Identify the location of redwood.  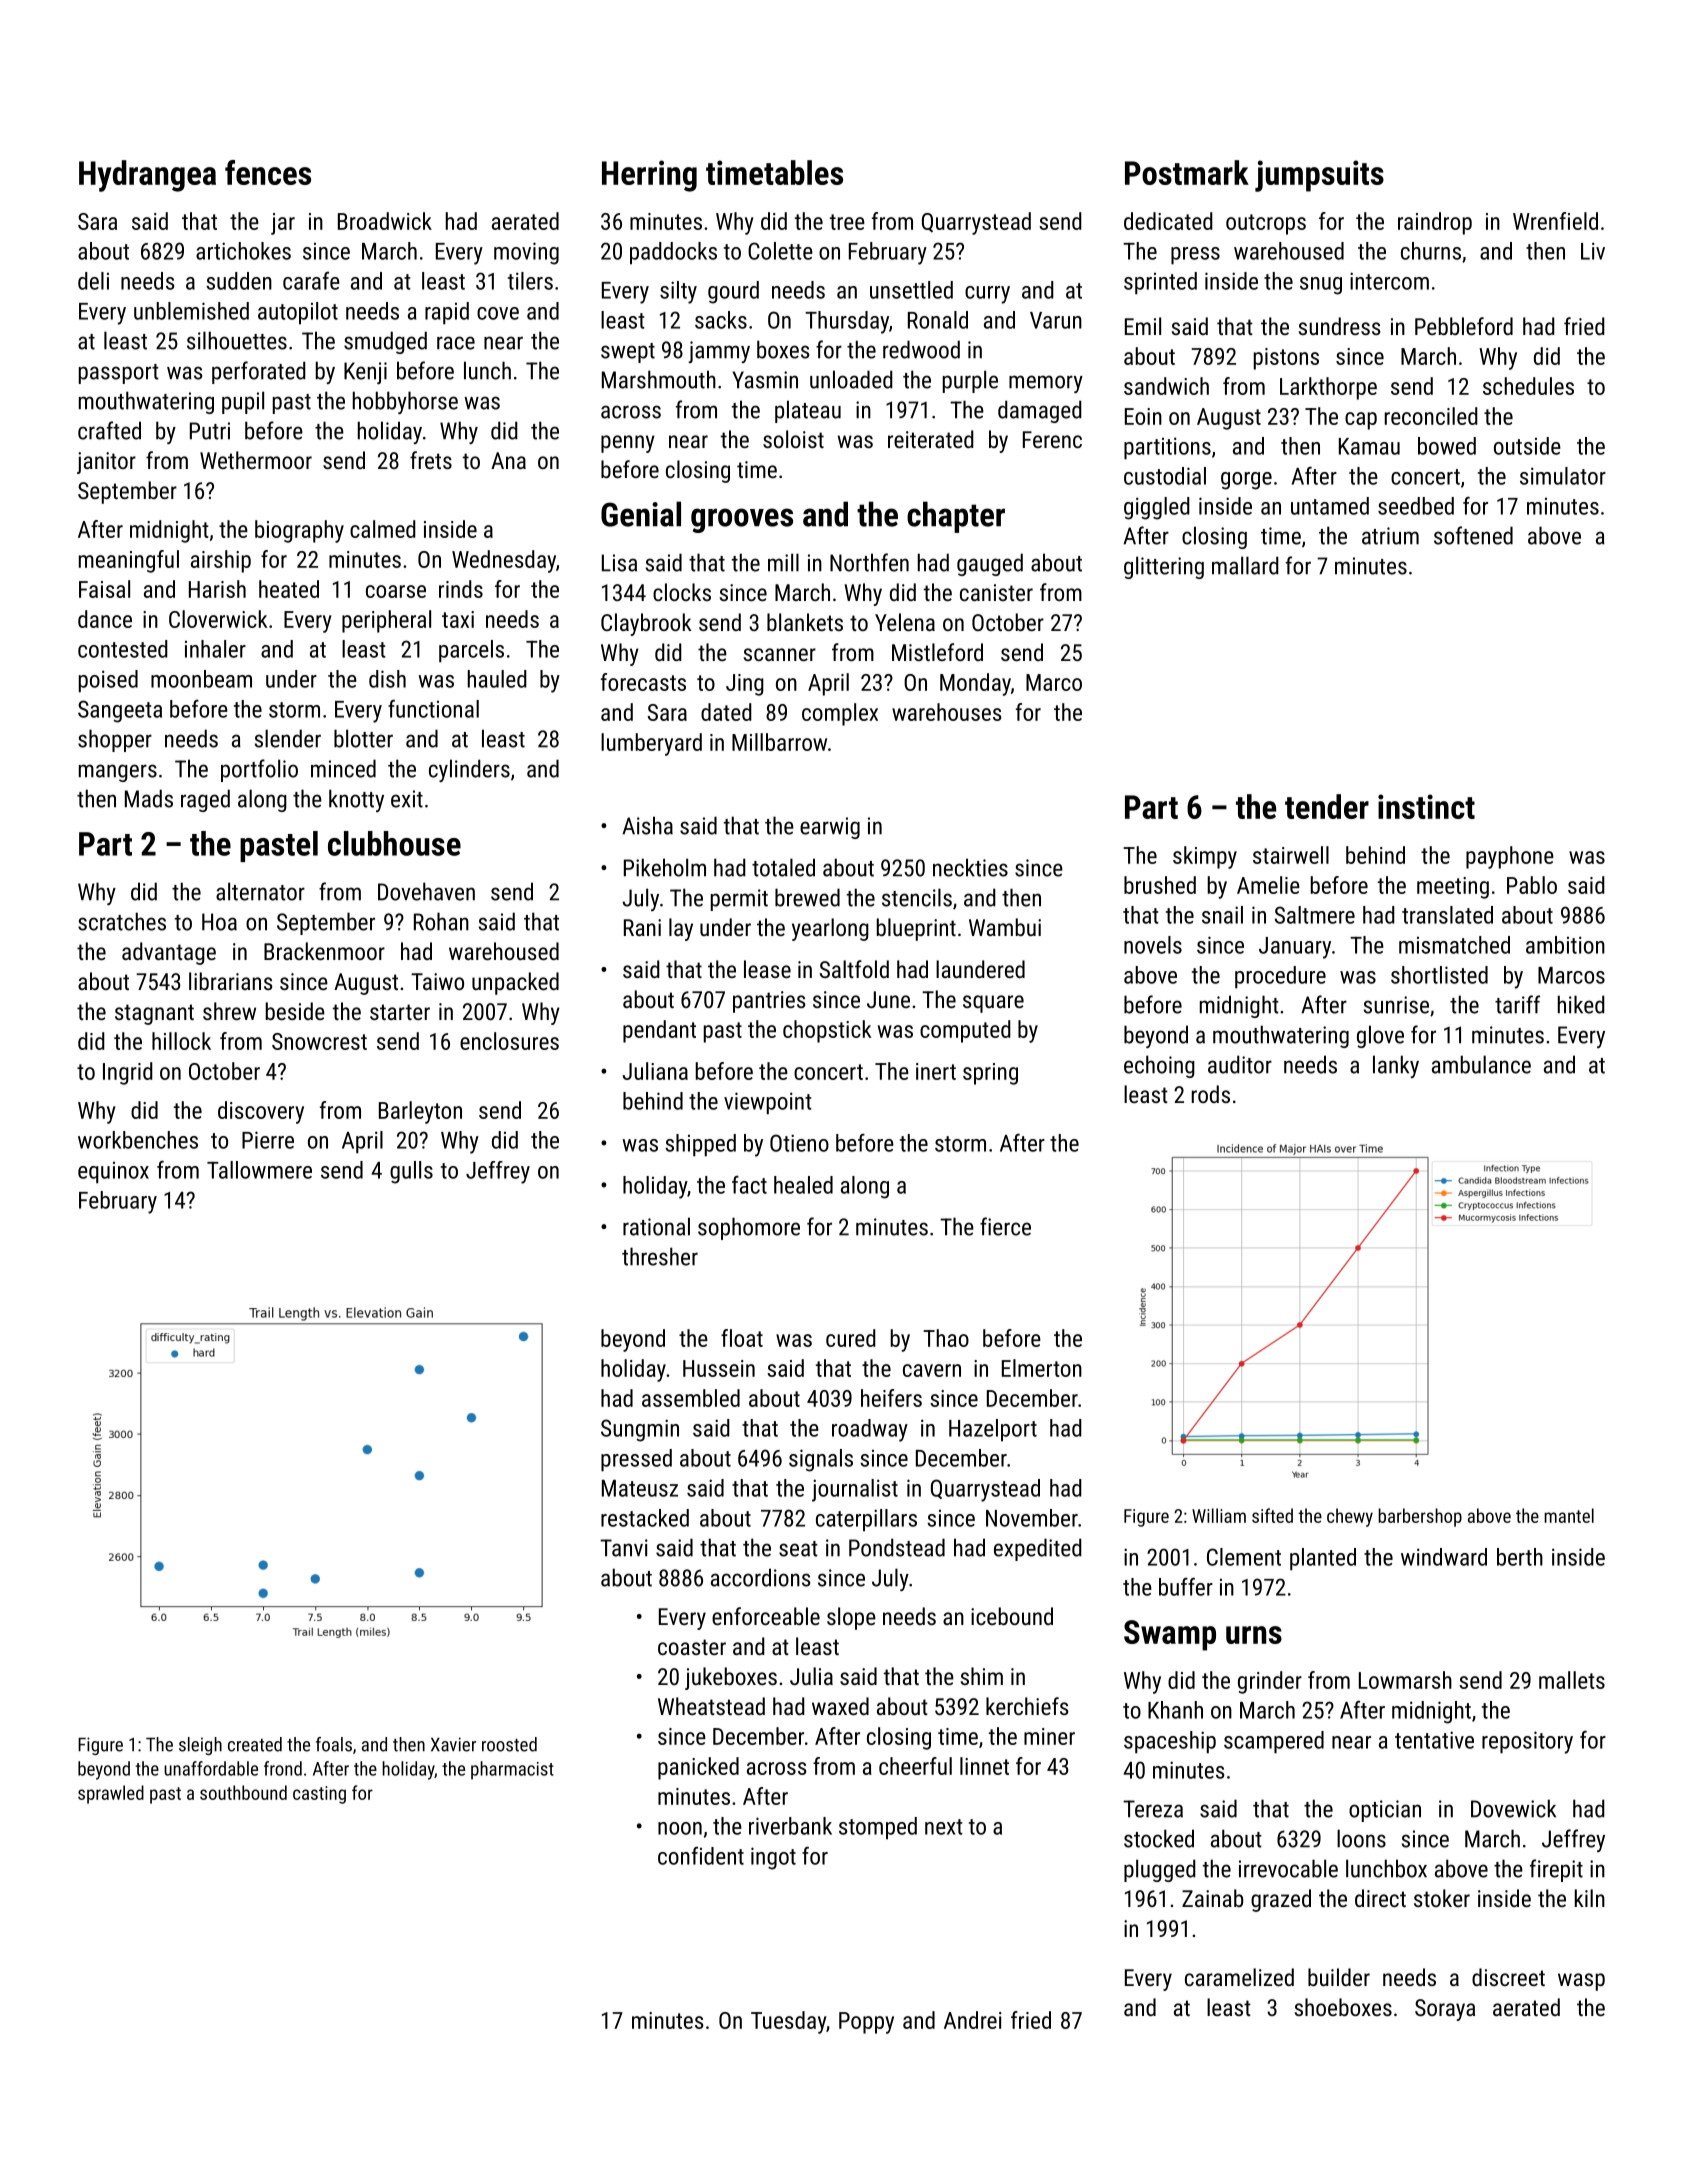
(921, 349).
